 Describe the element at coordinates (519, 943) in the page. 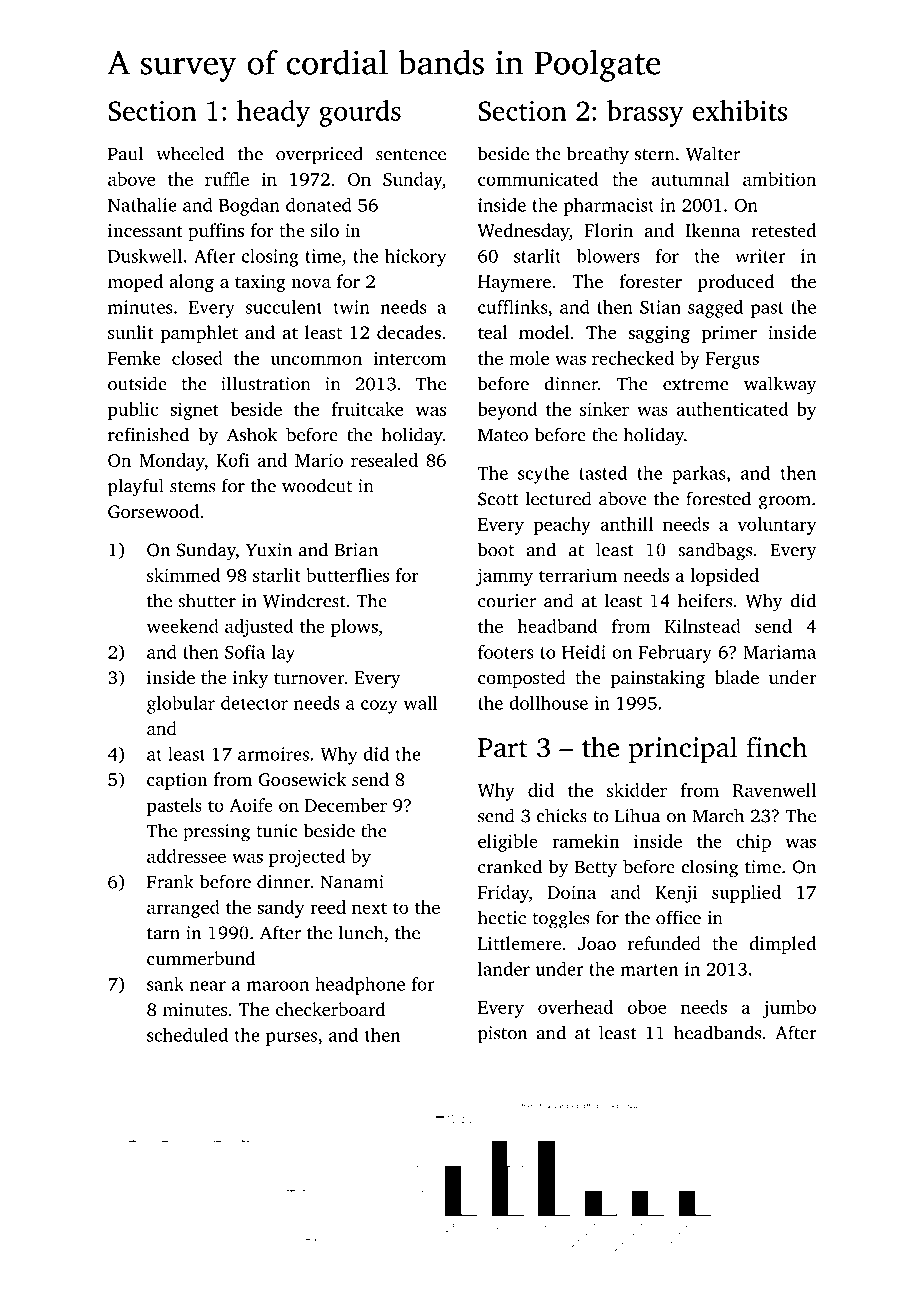

I see `Littlemere` at that location.
